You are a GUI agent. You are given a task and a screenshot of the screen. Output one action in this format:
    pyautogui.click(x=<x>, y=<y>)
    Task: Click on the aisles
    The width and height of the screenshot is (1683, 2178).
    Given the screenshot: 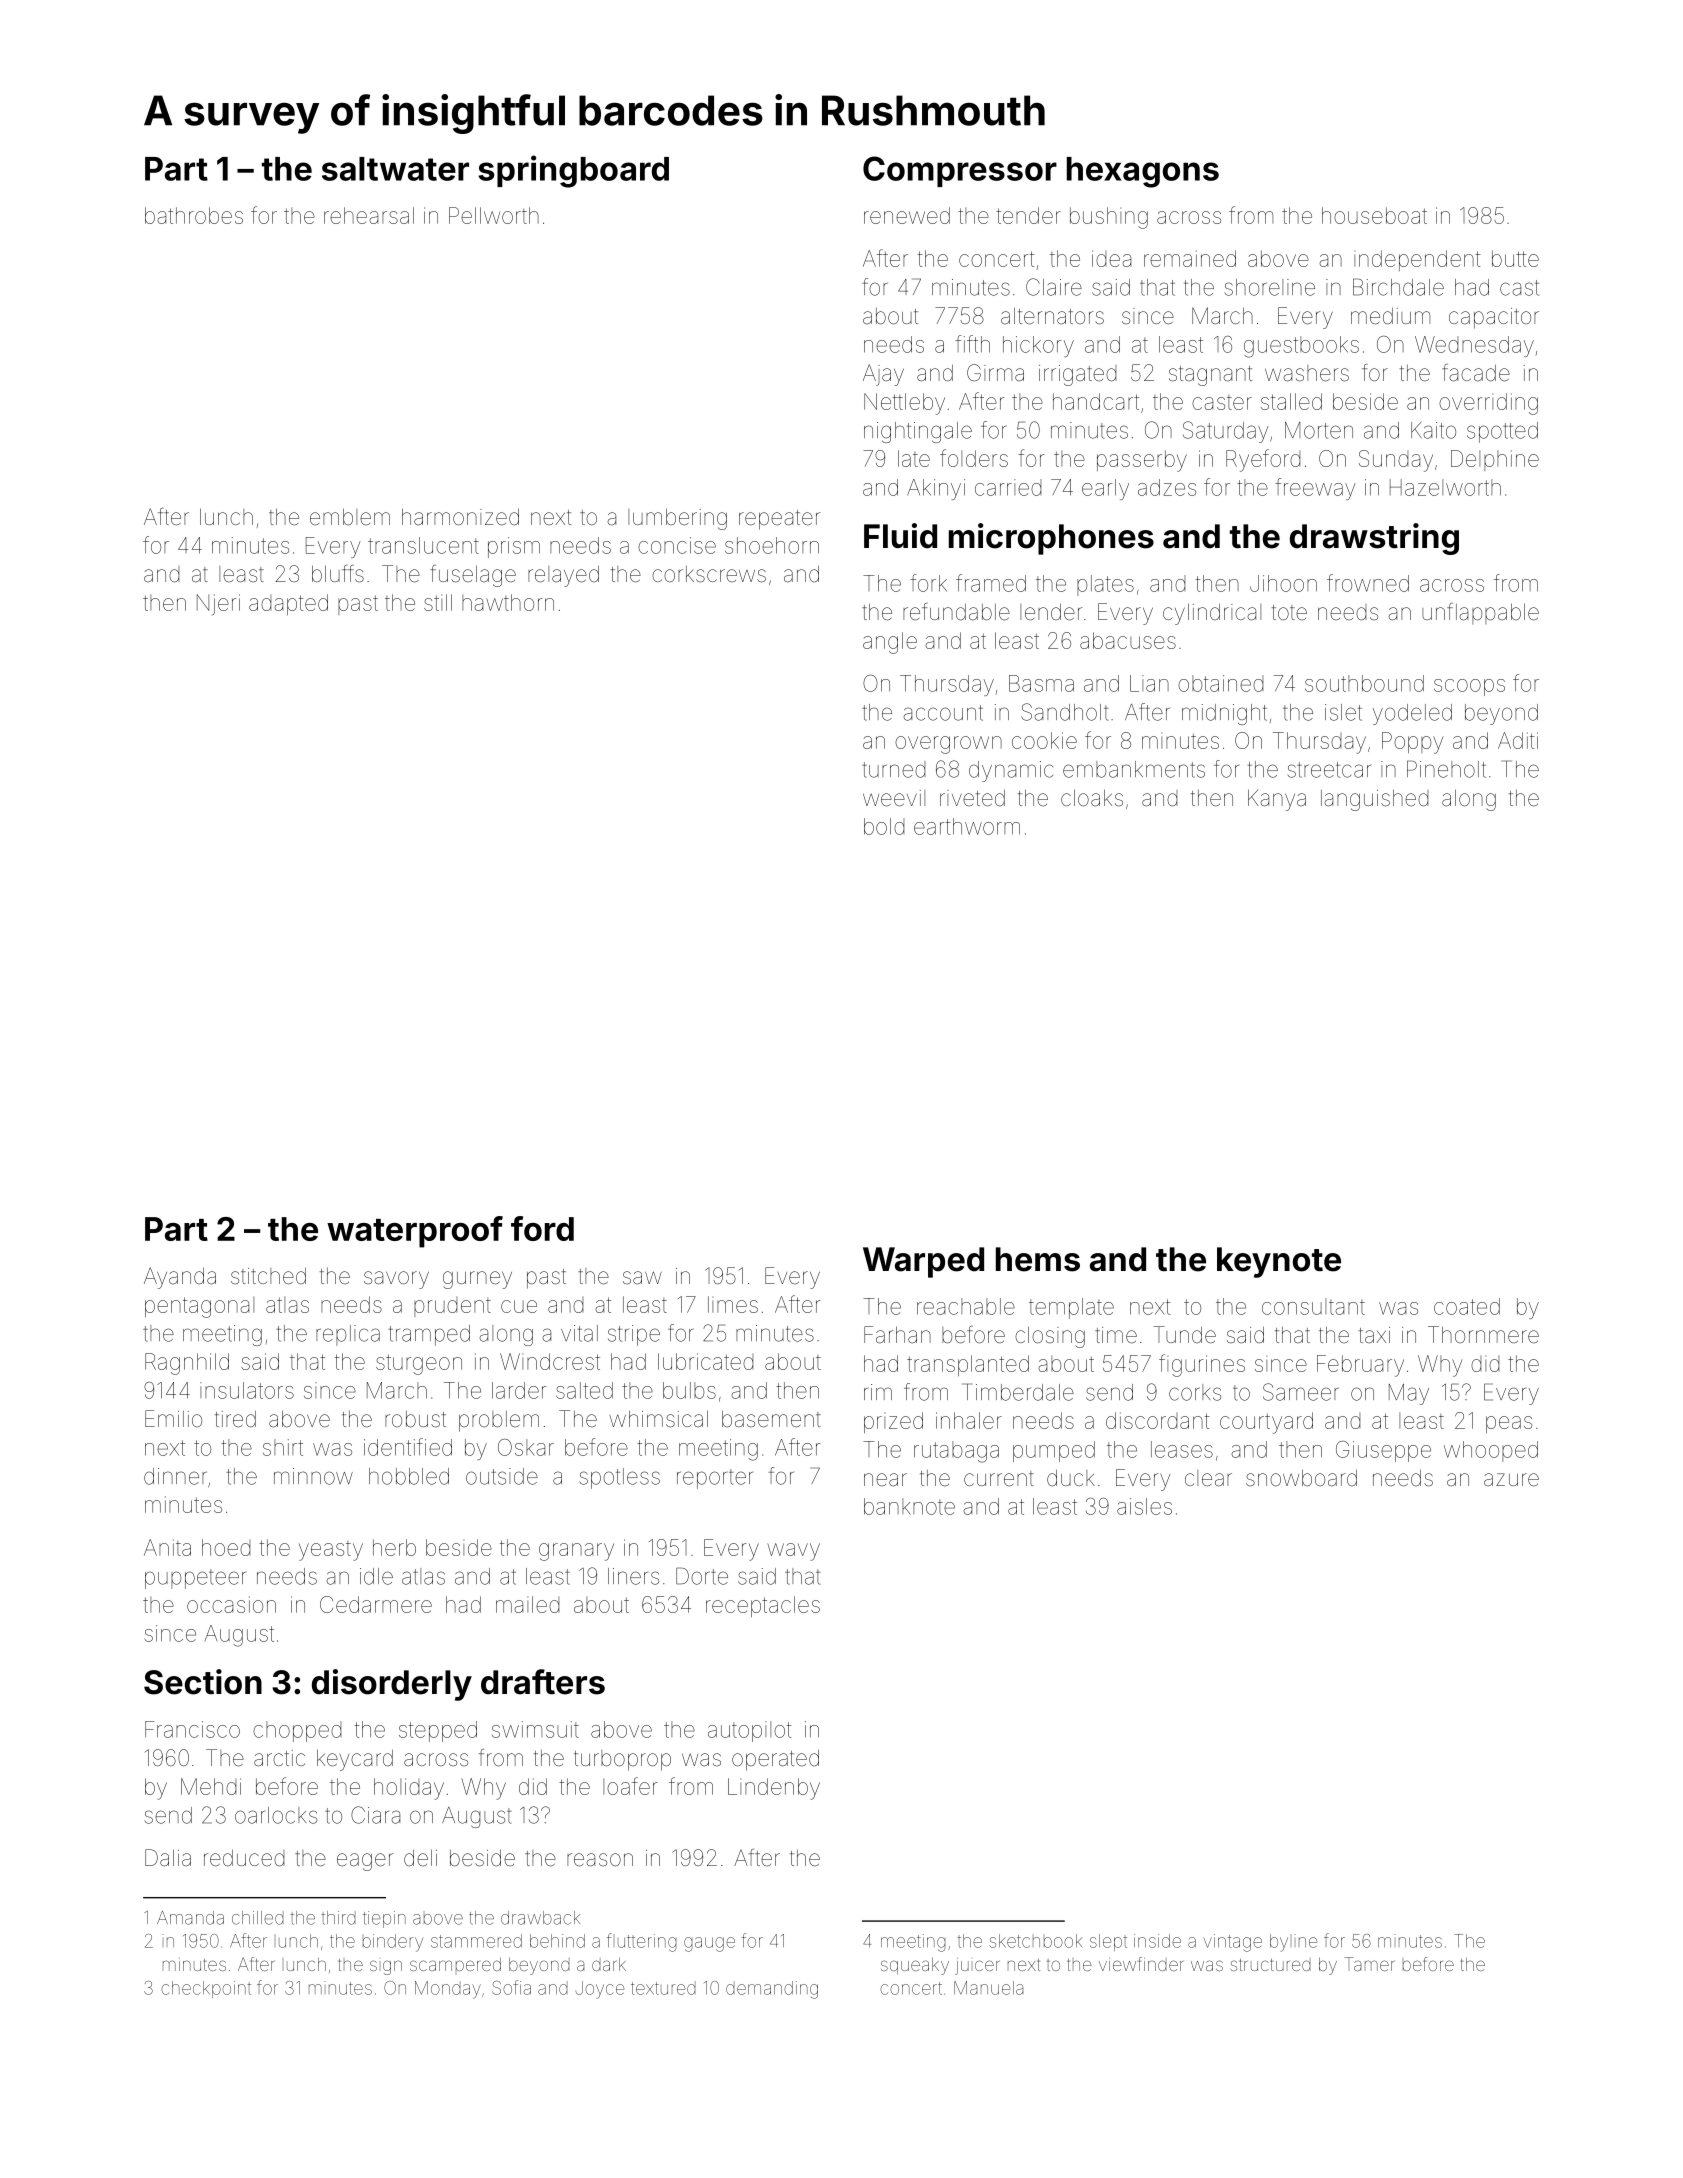 What is the action you would take?
    pyautogui.click(x=1144, y=1506)
